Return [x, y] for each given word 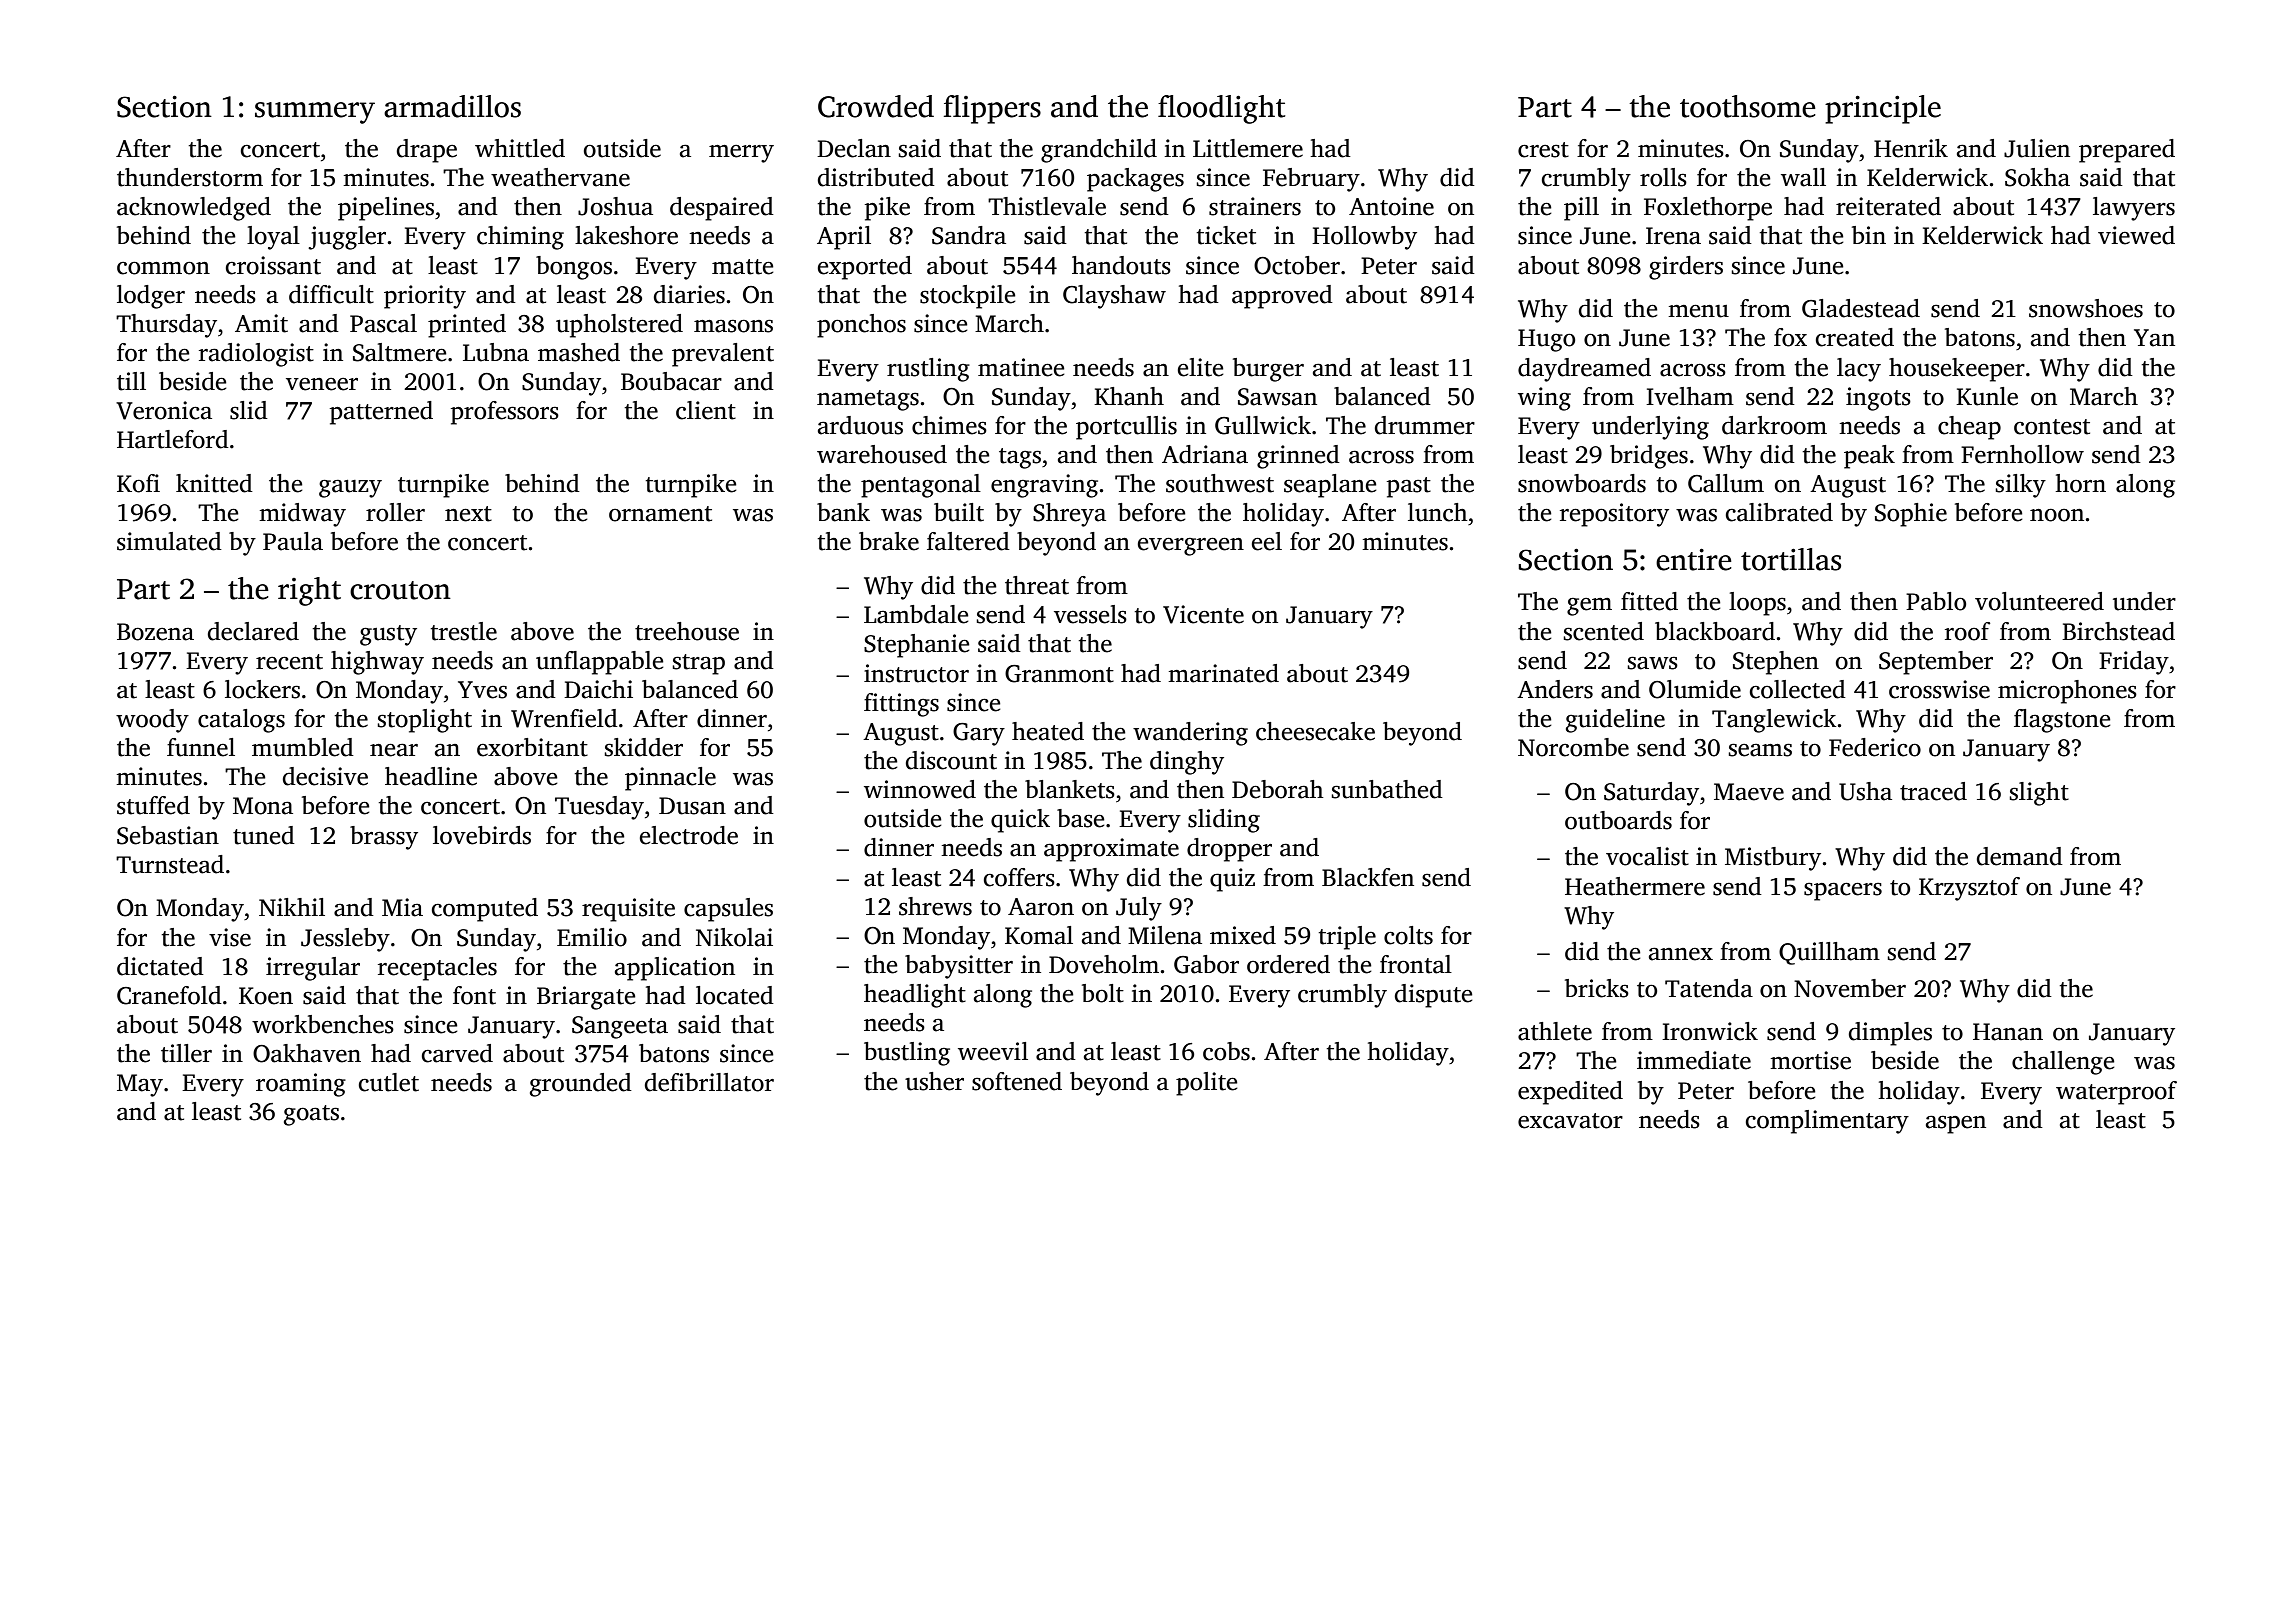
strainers [1255, 206]
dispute [1433, 996]
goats [311, 1115]
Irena [1673, 236]
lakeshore [626, 235]
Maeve [1749, 792]
